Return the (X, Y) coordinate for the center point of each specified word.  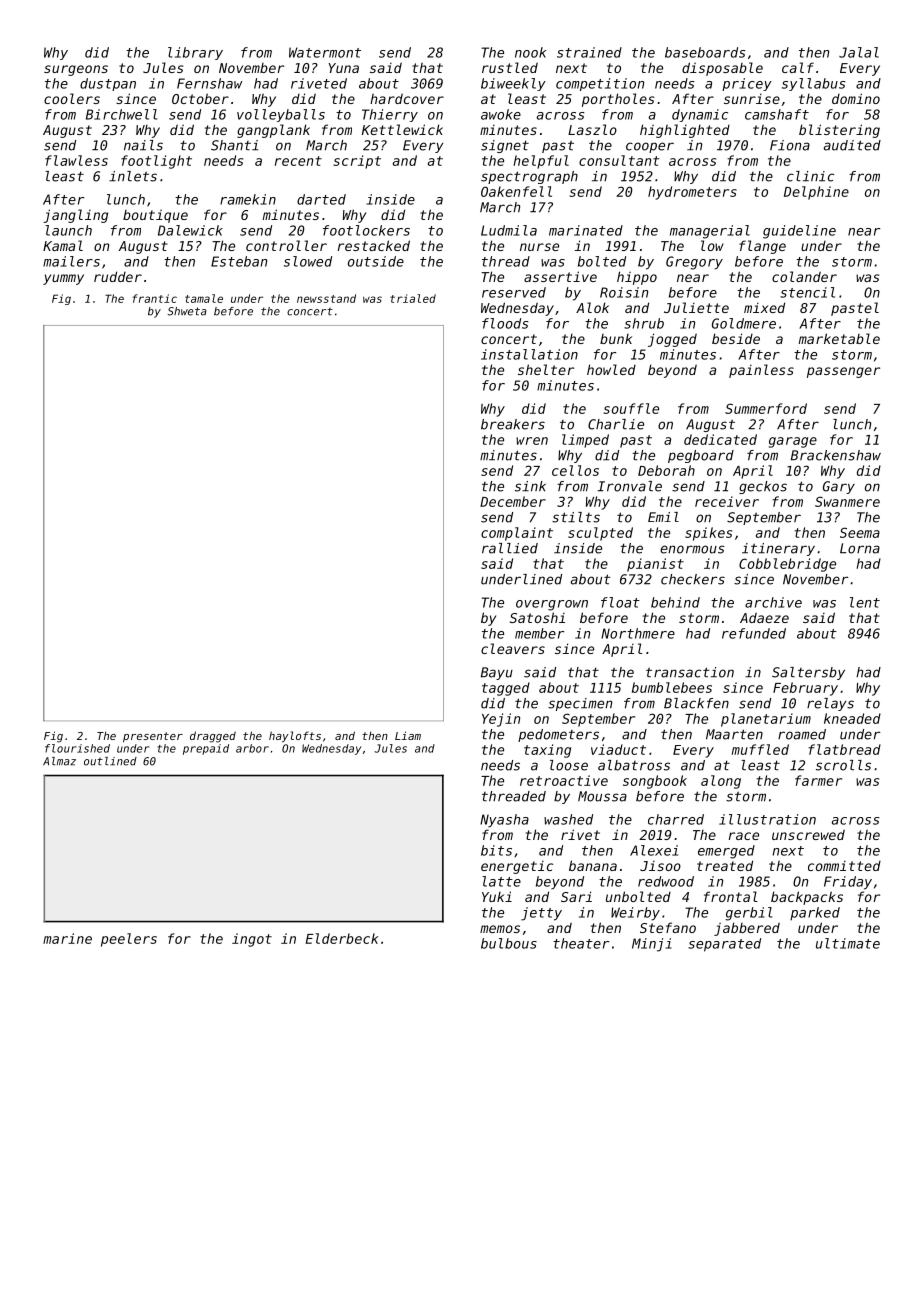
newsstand (326, 298)
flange (762, 247)
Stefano (668, 927)
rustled (510, 67)
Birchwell (121, 114)
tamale (204, 298)
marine (67, 938)
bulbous (509, 943)
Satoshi (537, 617)
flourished (77, 748)
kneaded (852, 718)
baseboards (705, 52)
